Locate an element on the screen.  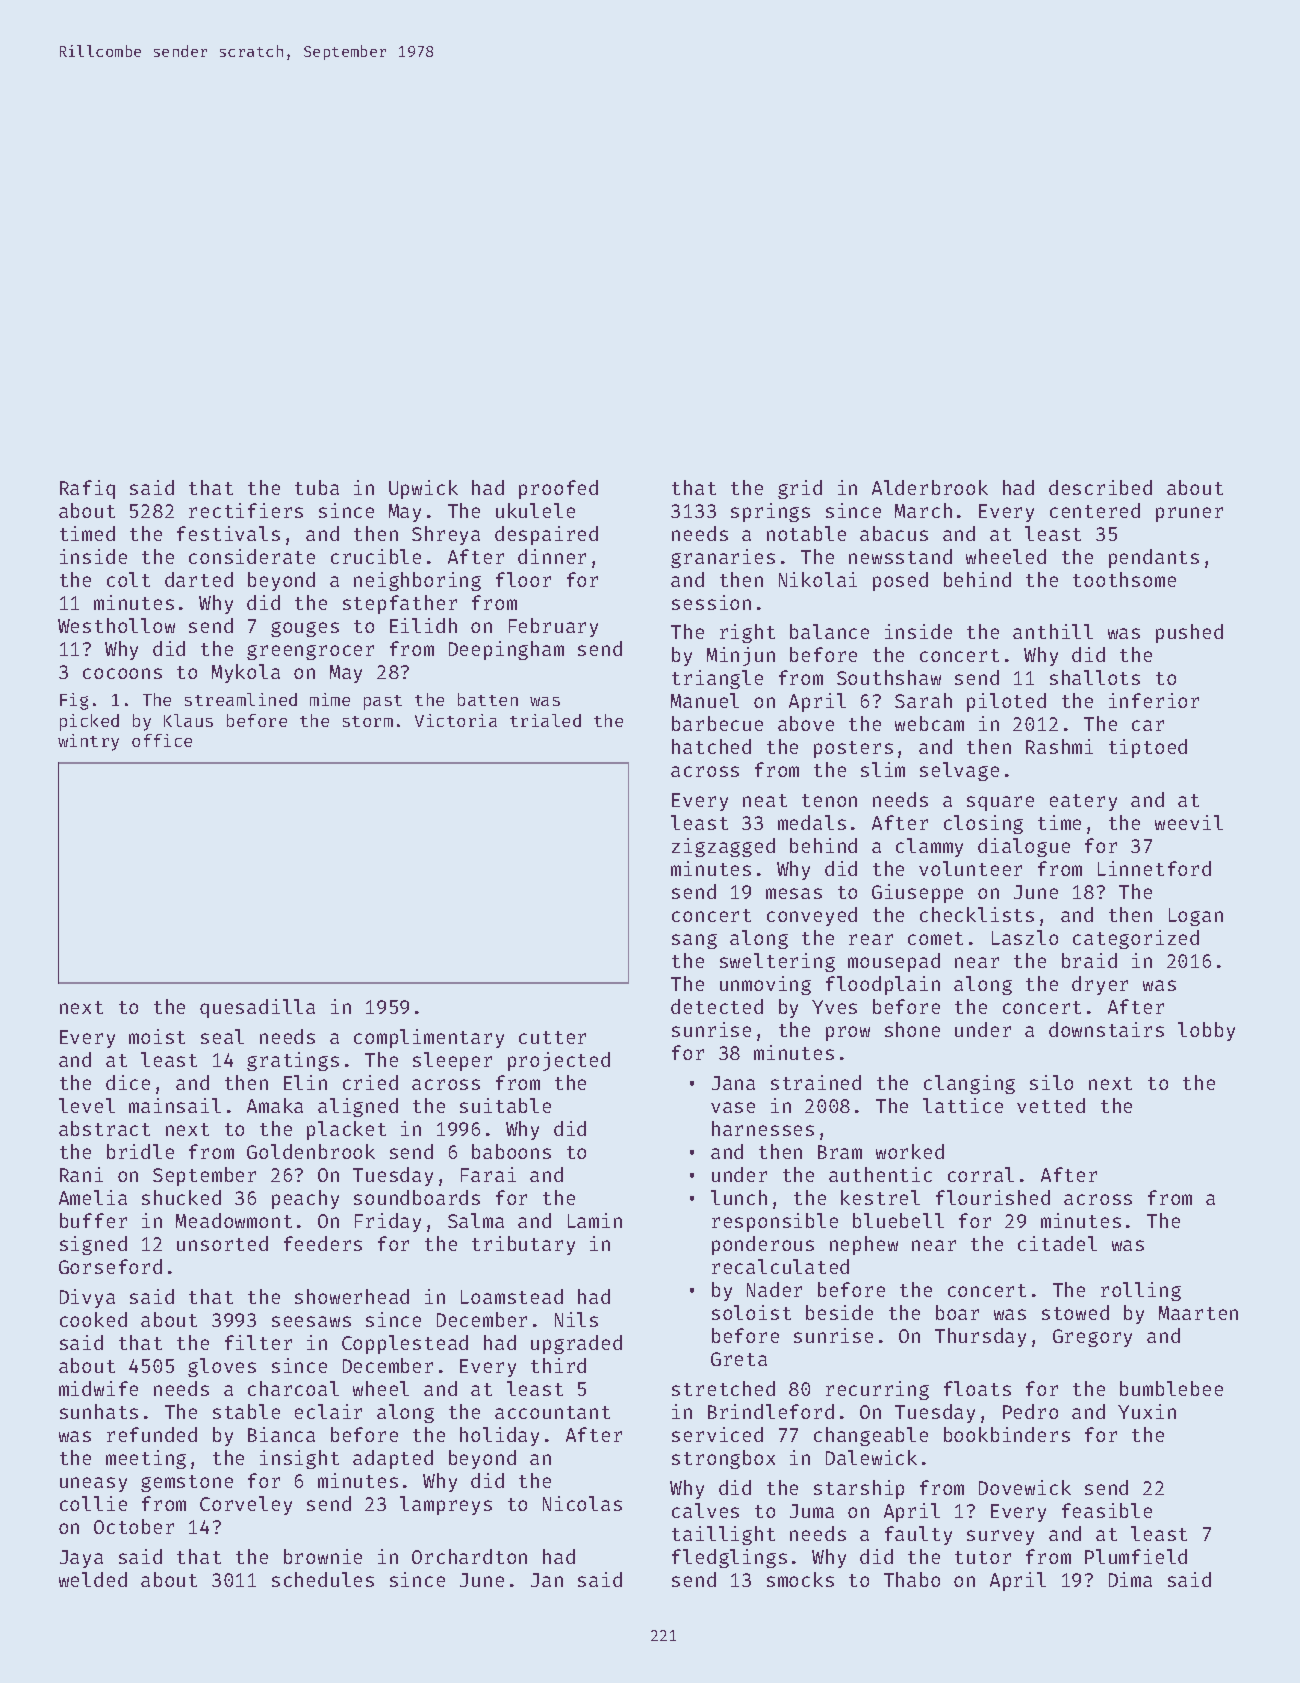
quesadilla is located at coordinates (257, 1008).
